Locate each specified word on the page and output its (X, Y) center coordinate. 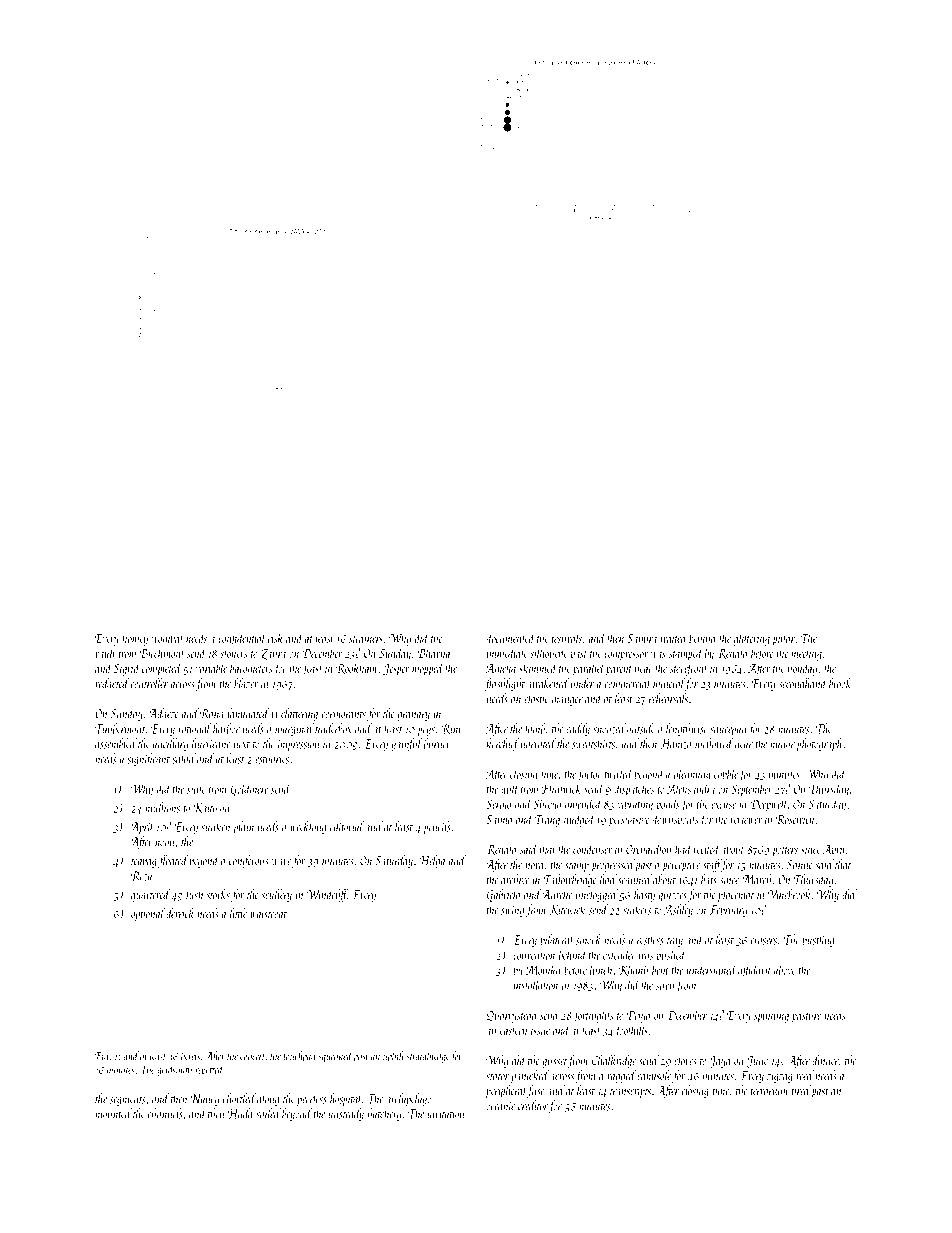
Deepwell (769, 804)
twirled (619, 773)
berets (190, 1056)
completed (162, 669)
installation (536, 984)
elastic (536, 698)
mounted (113, 1113)
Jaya (720, 1062)
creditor (533, 1105)
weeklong (308, 827)
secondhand (803, 683)
